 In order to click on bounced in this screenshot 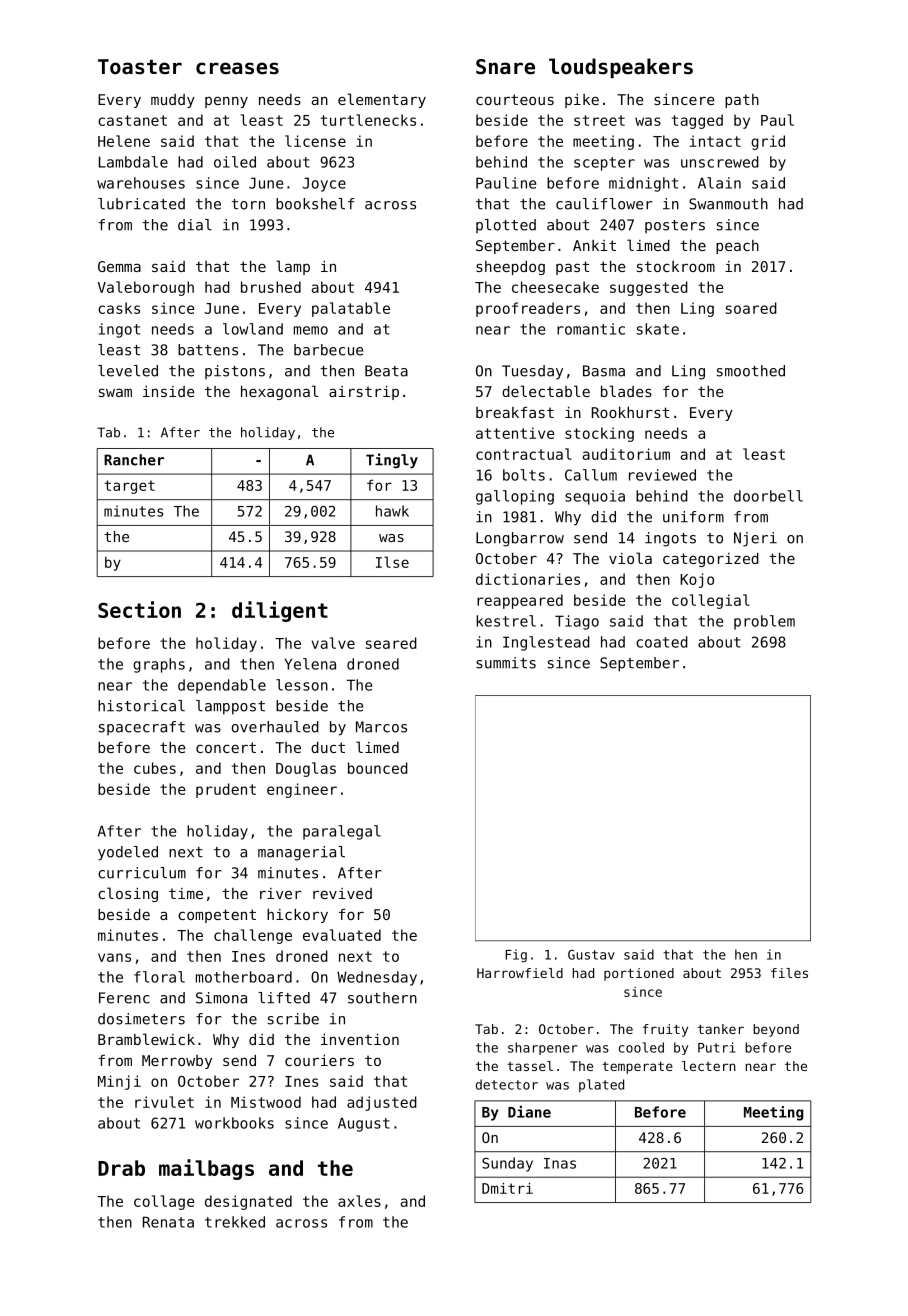, I will do `click(378, 768)`.
